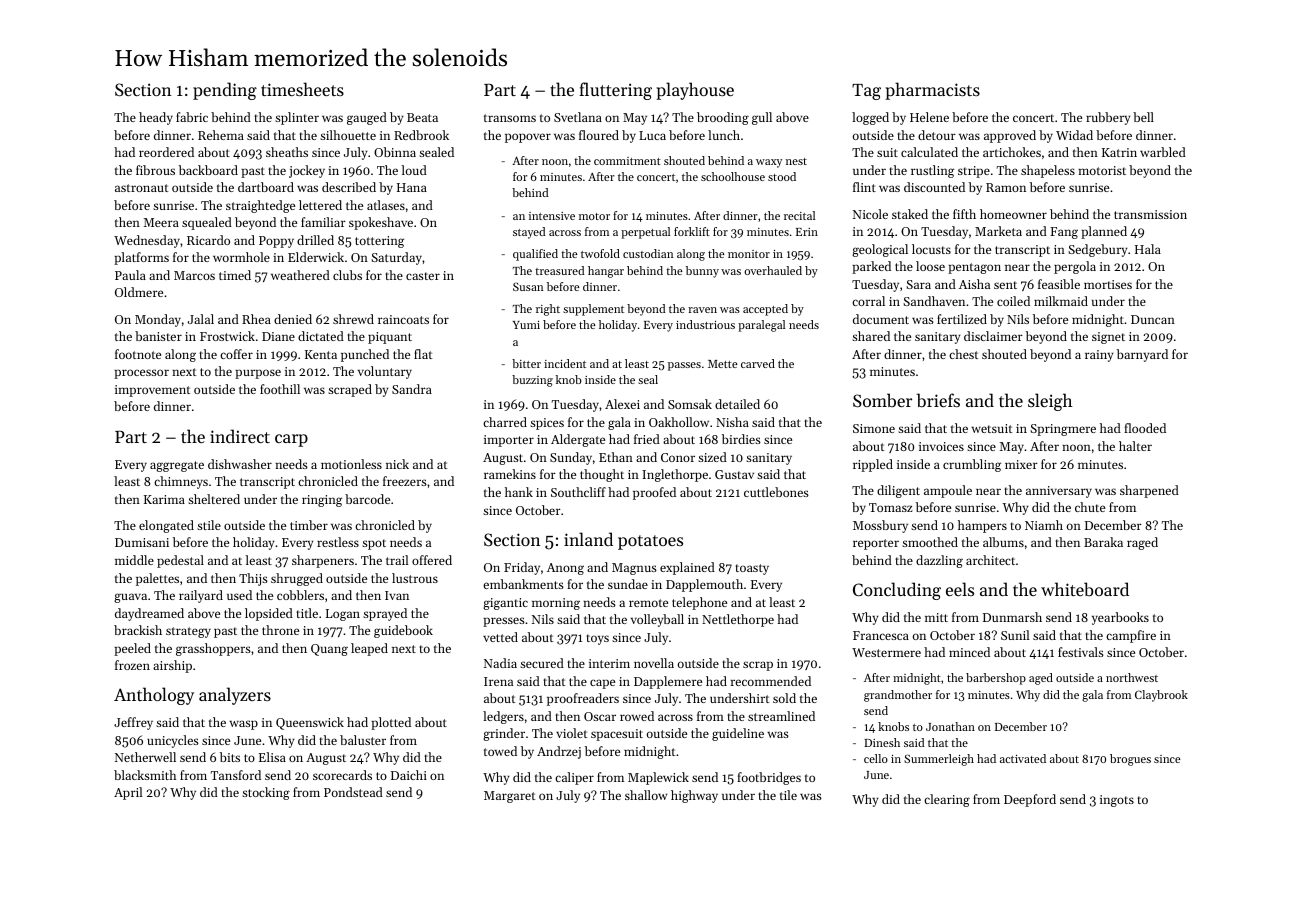 The height and width of the screenshot is (924, 1308). Describe the element at coordinates (158, 320) in the screenshot. I see `Monday` at that location.
